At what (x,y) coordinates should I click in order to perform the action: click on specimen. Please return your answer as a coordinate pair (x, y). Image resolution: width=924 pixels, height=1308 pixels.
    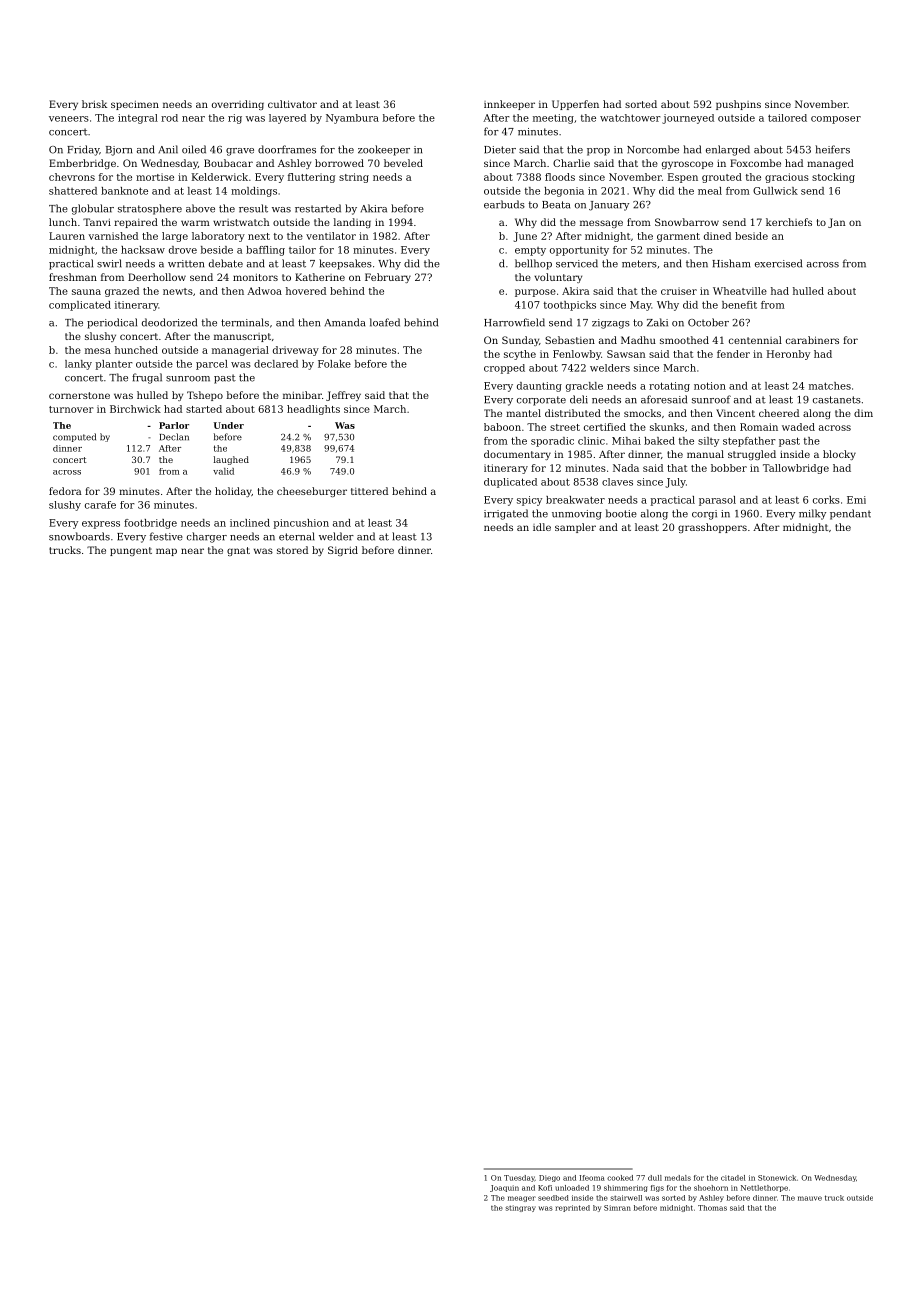
    Looking at the image, I should click on (135, 105).
